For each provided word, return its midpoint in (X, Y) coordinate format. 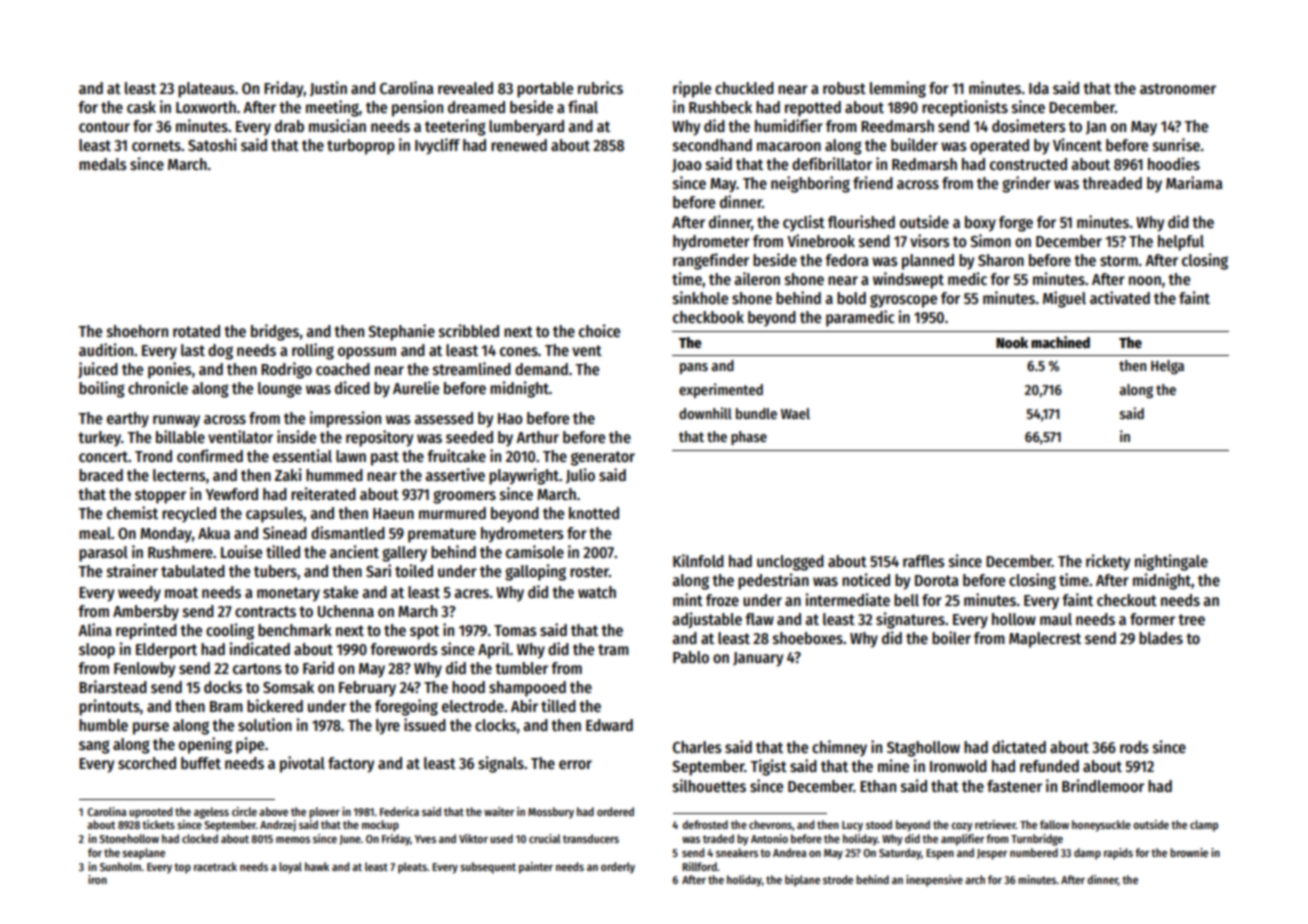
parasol (103, 554)
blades (1161, 638)
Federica (399, 811)
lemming (898, 89)
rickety (1108, 562)
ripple (692, 89)
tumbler (521, 668)
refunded (1049, 766)
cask (141, 107)
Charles (697, 747)
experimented (721, 390)
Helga (1167, 367)
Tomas (515, 630)
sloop (97, 651)
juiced (98, 370)
